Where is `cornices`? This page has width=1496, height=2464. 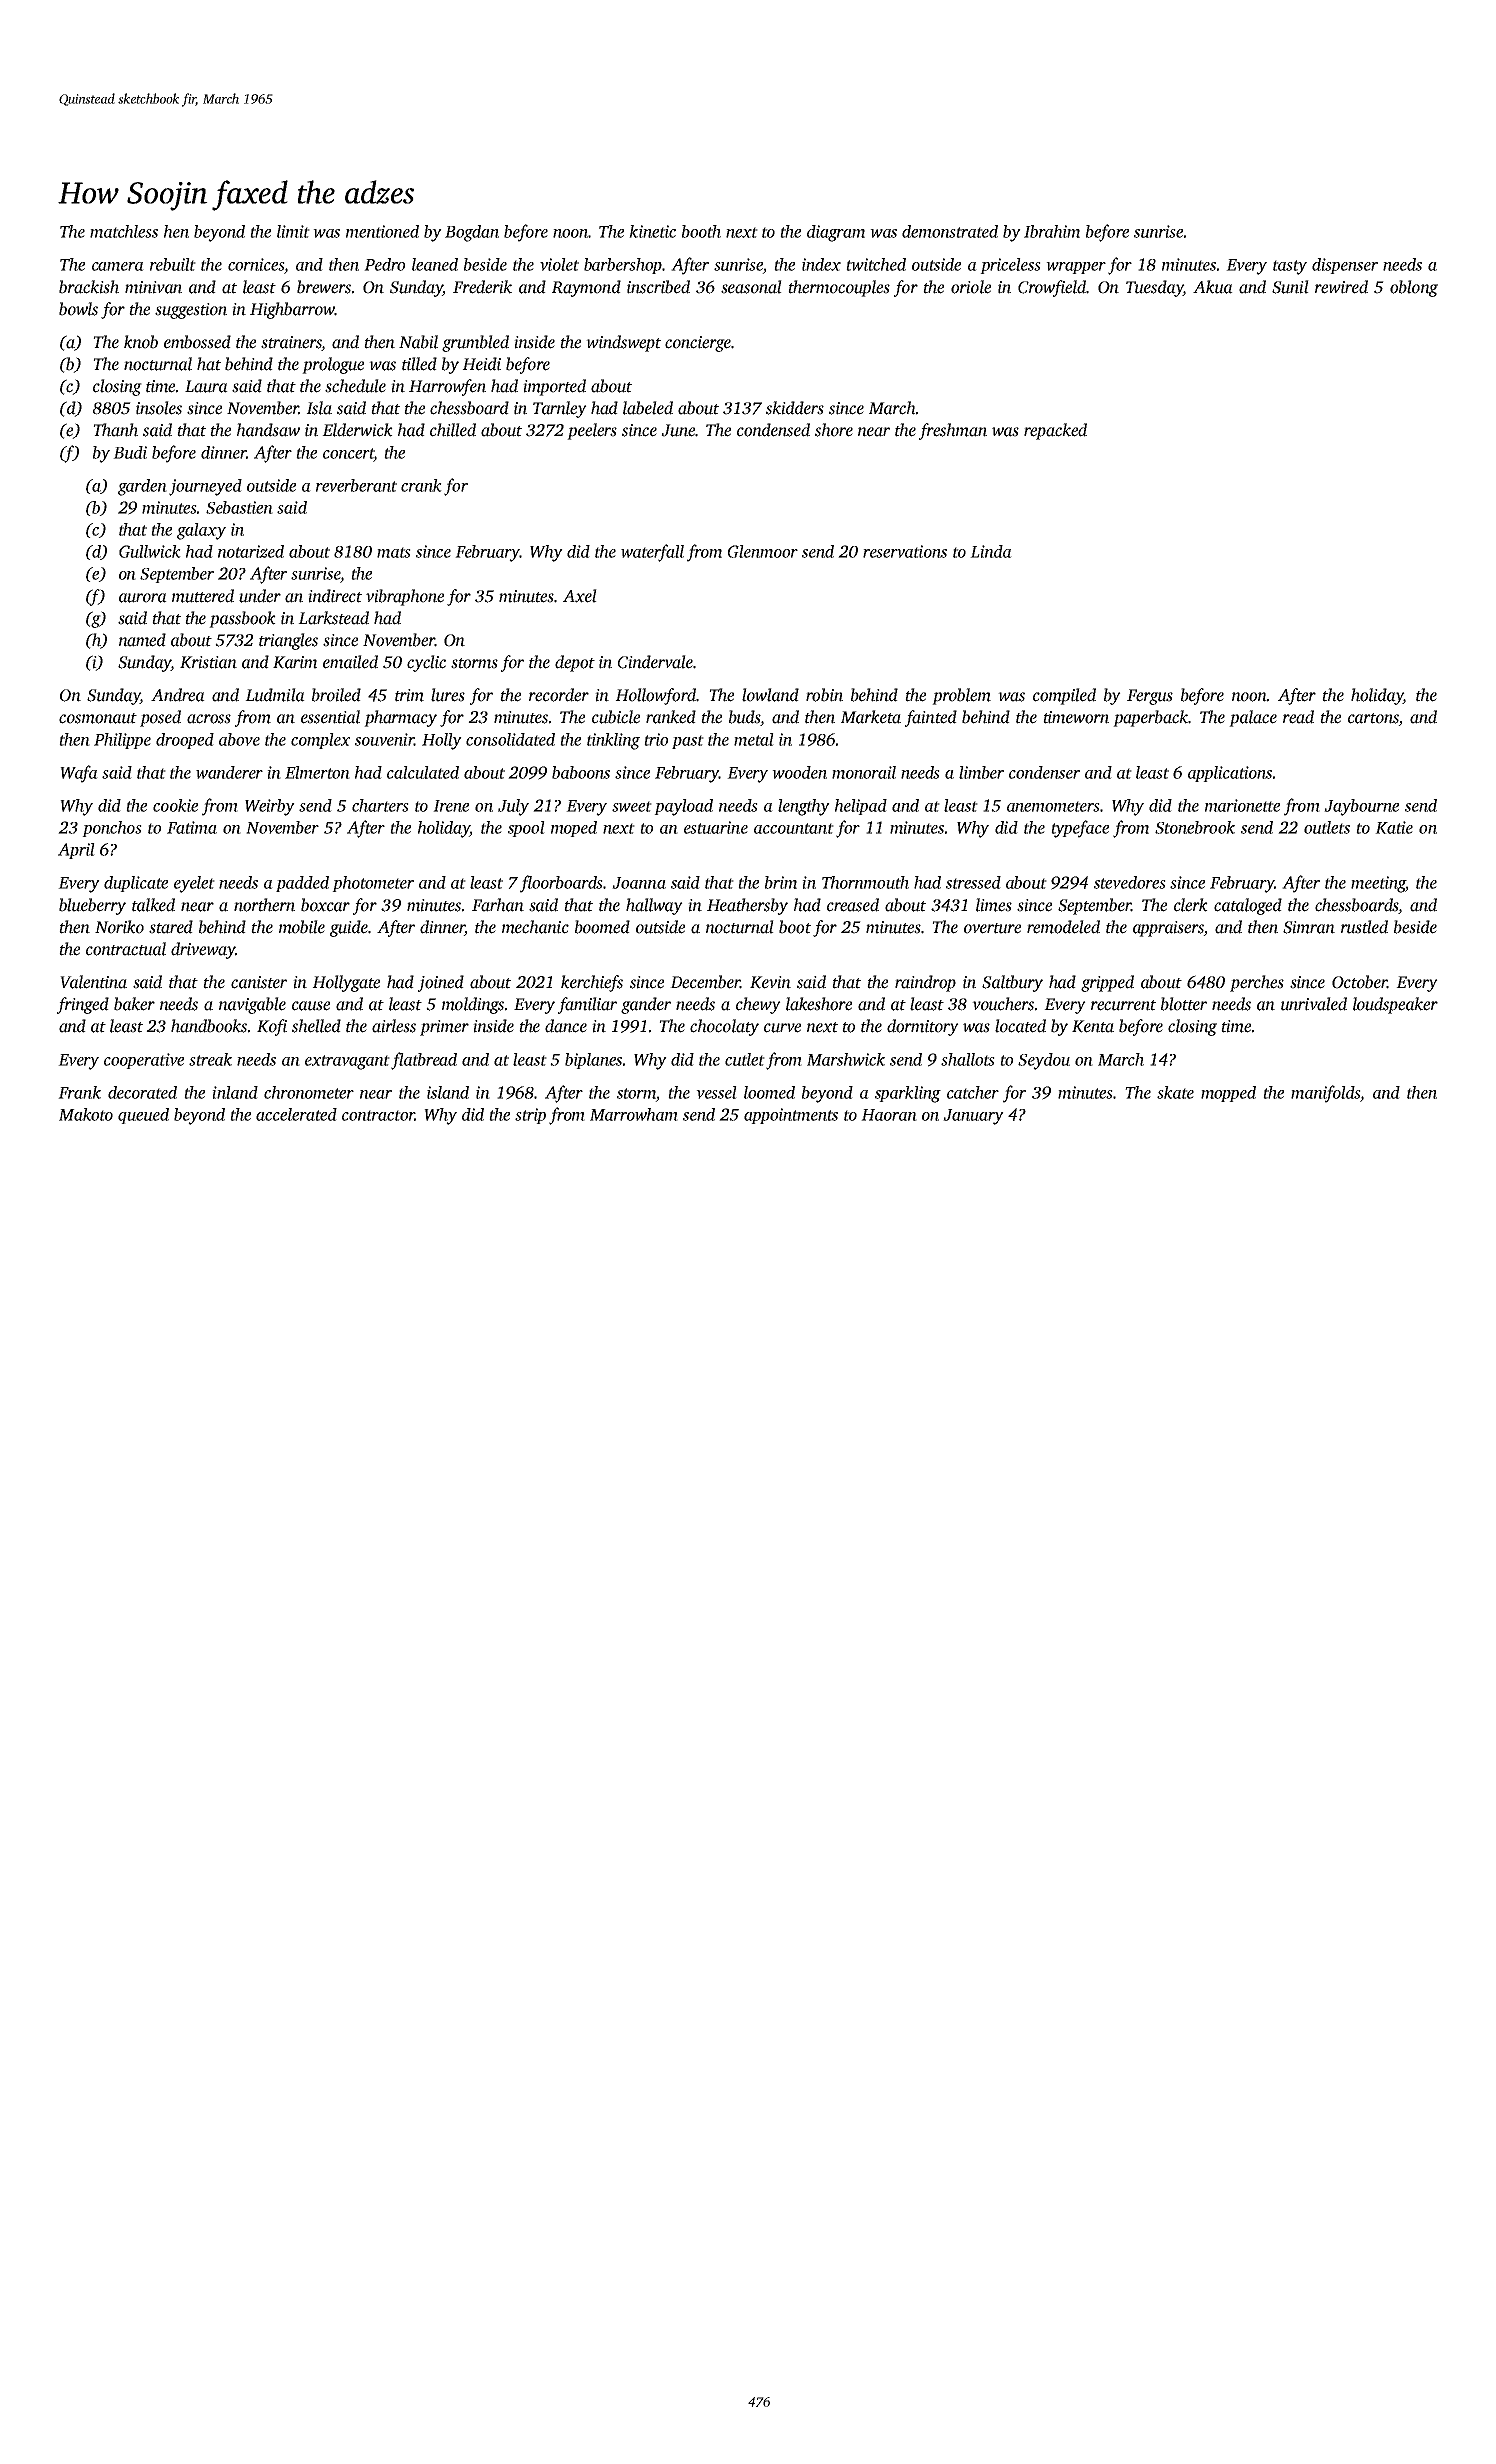
cornices is located at coordinates (256, 264).
